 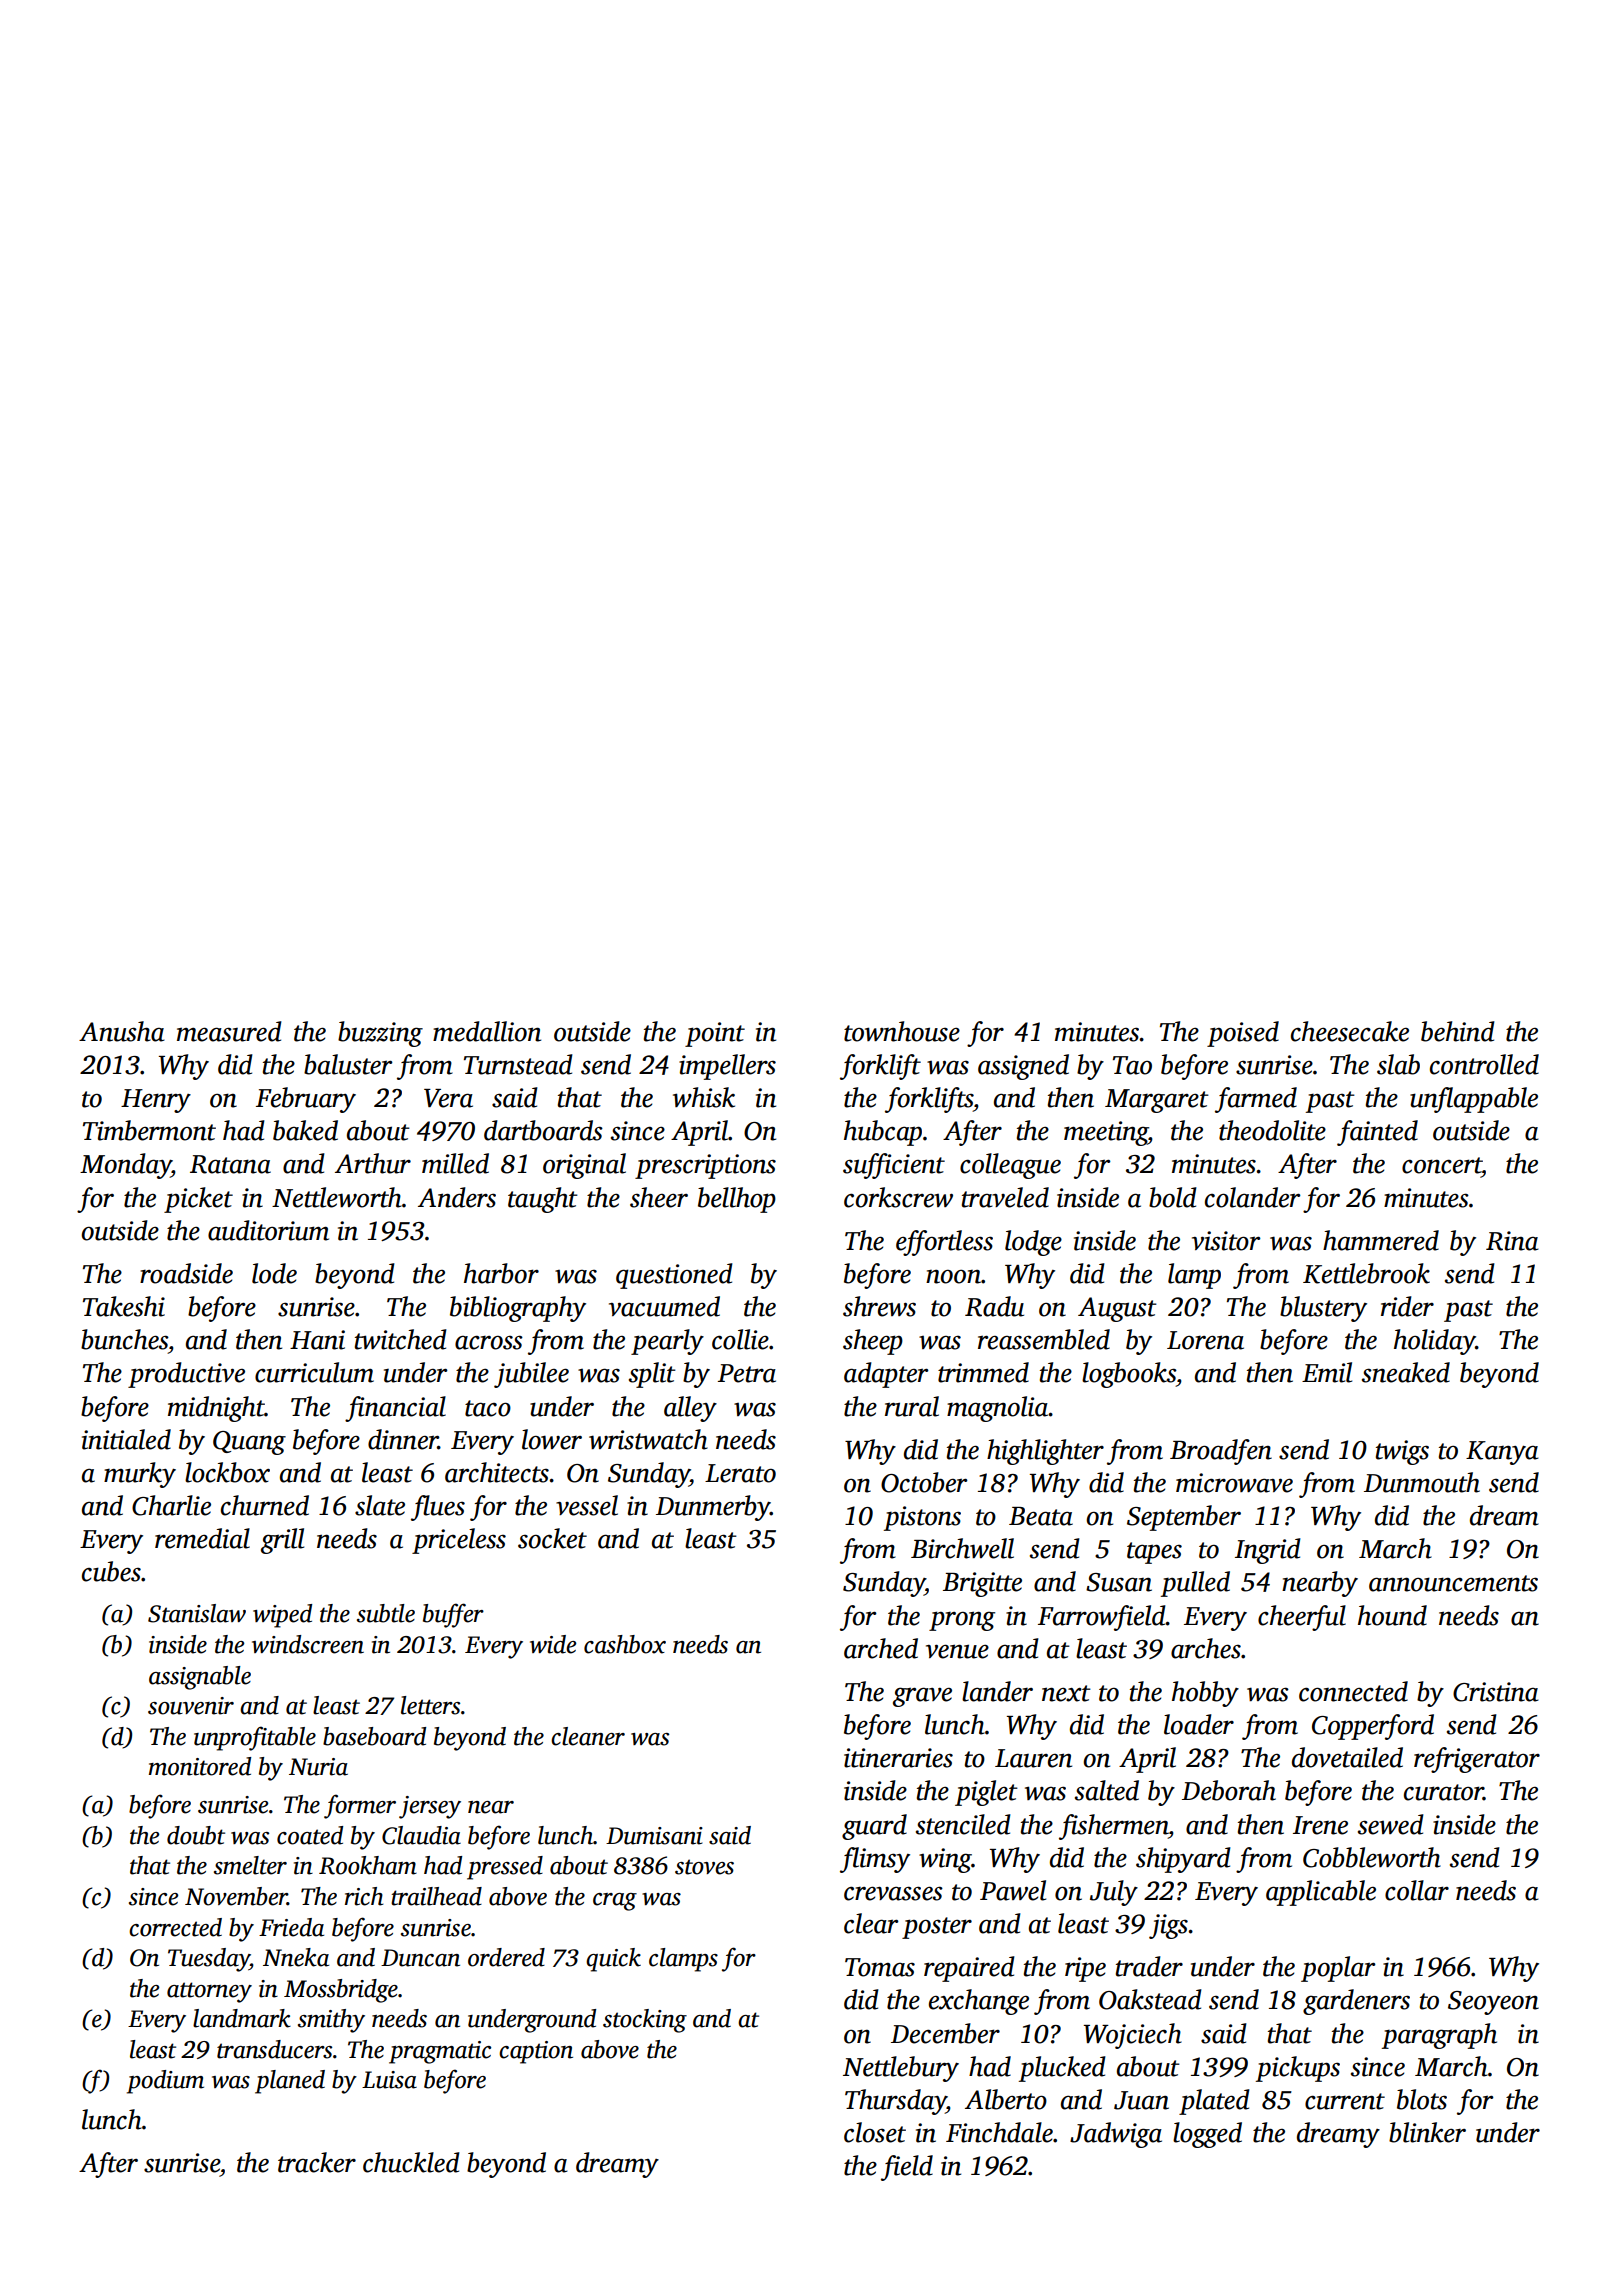 What do you see at coordinates (440, 2052) in the screenshot?
I see `pragmatic` at bounding box center [440, 2052].
